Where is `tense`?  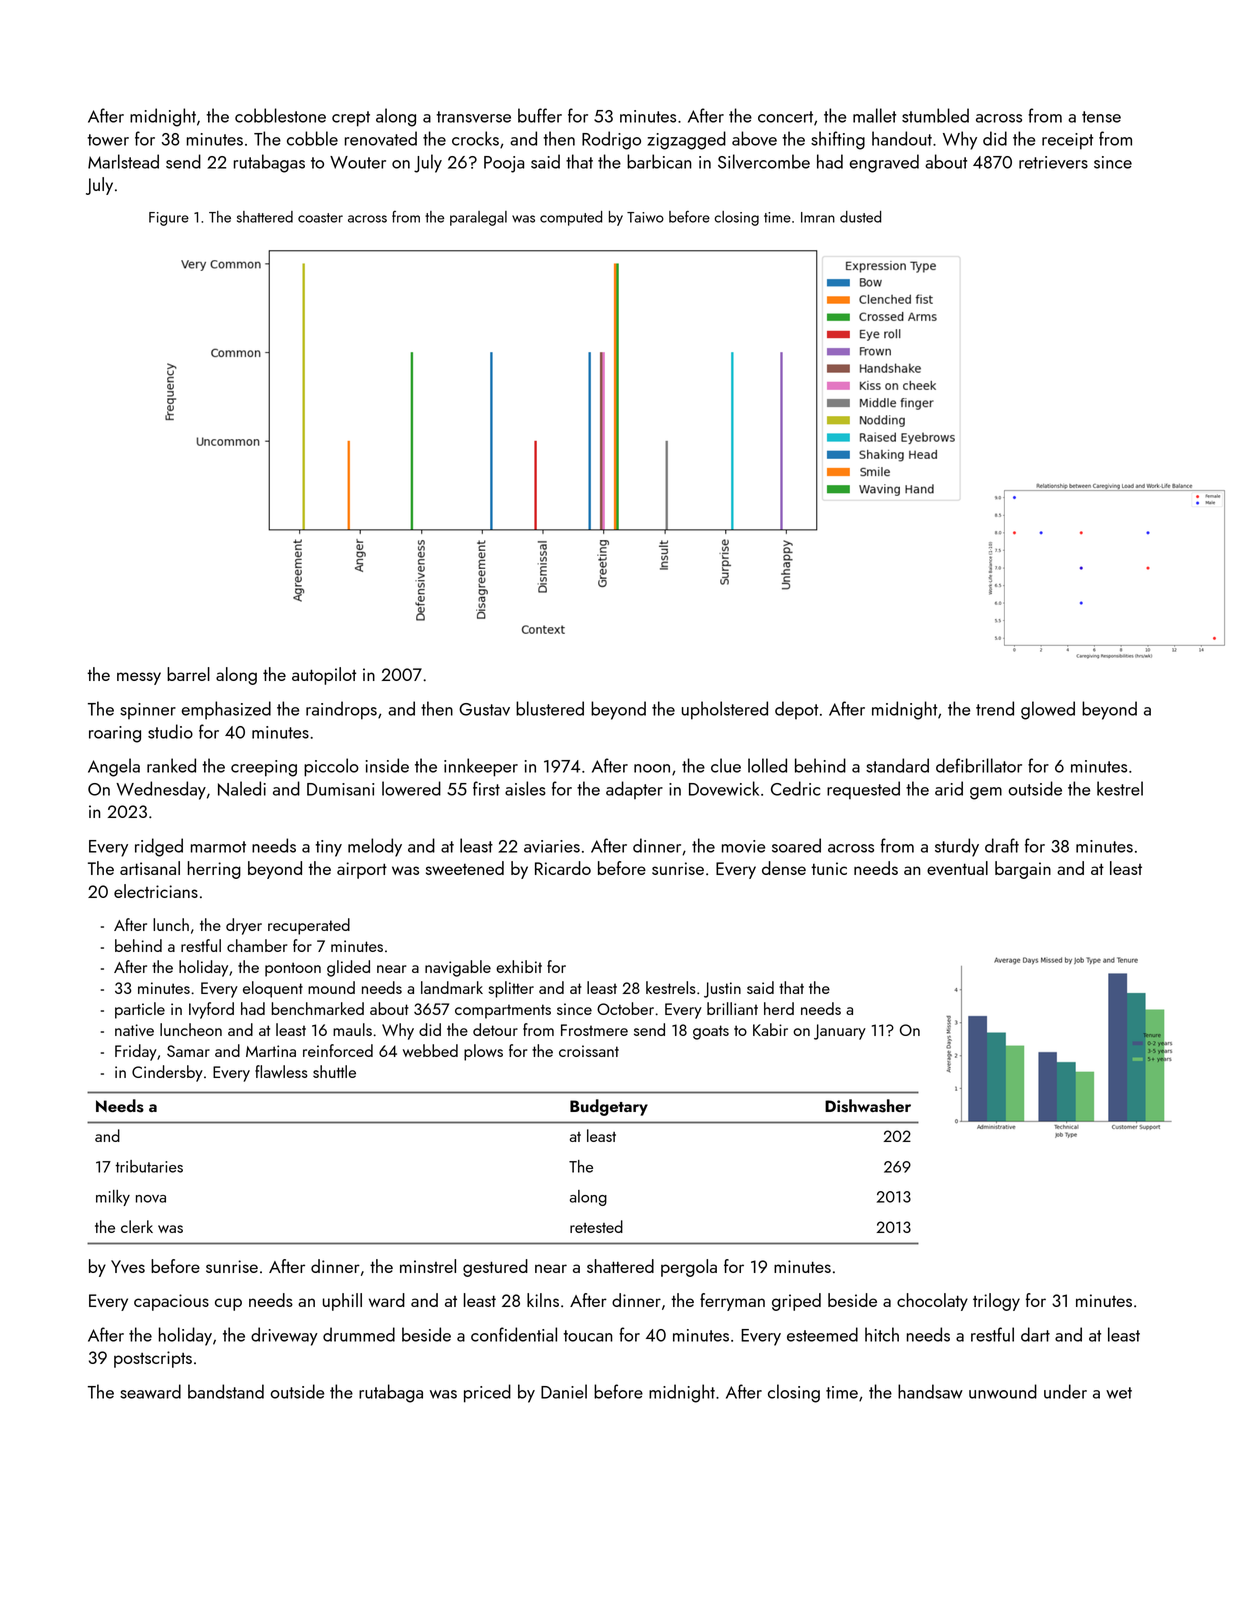
tense is located at coordinates (1101, 117).
